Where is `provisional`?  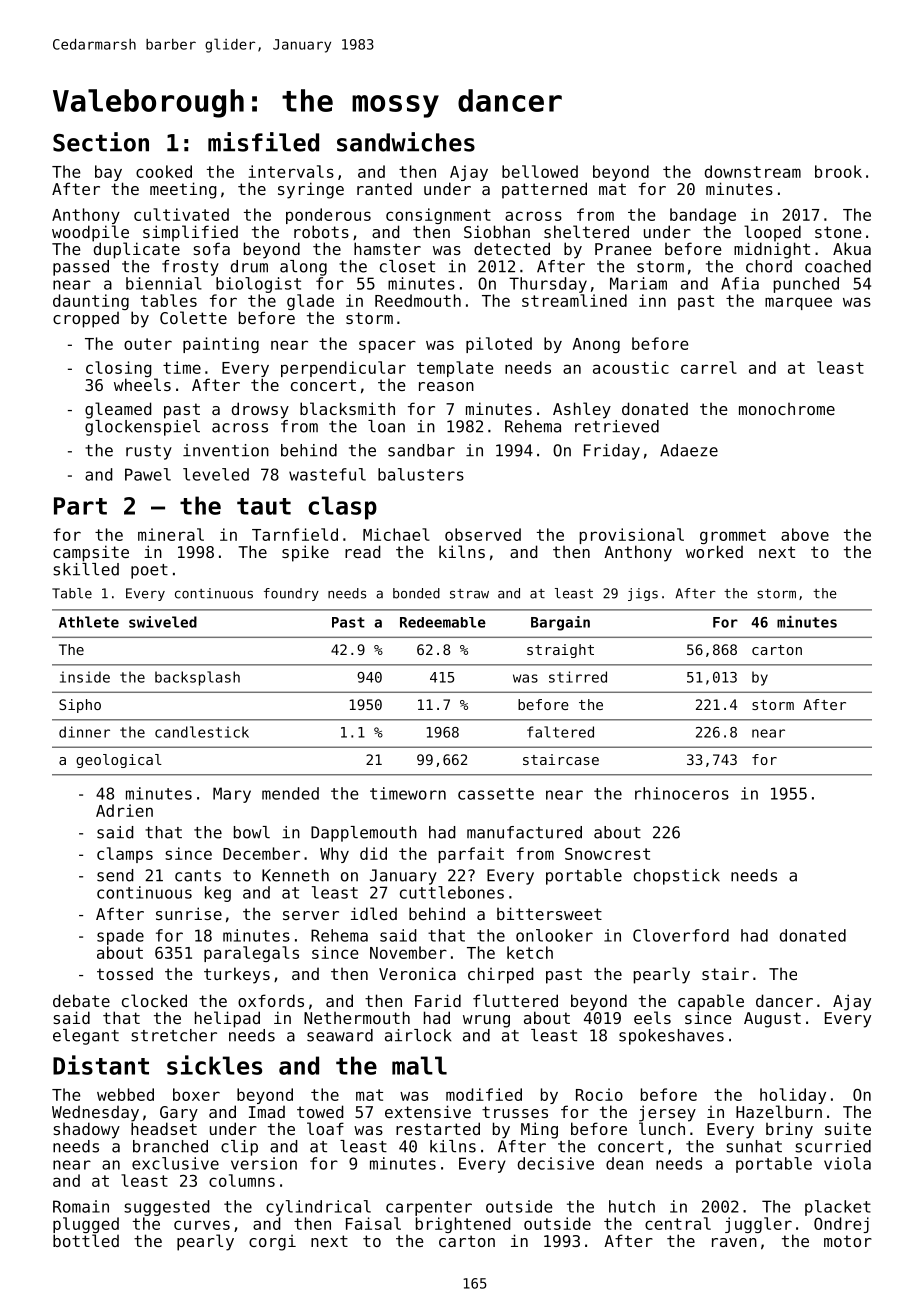
provisional is located at coordinates (631, 536).
